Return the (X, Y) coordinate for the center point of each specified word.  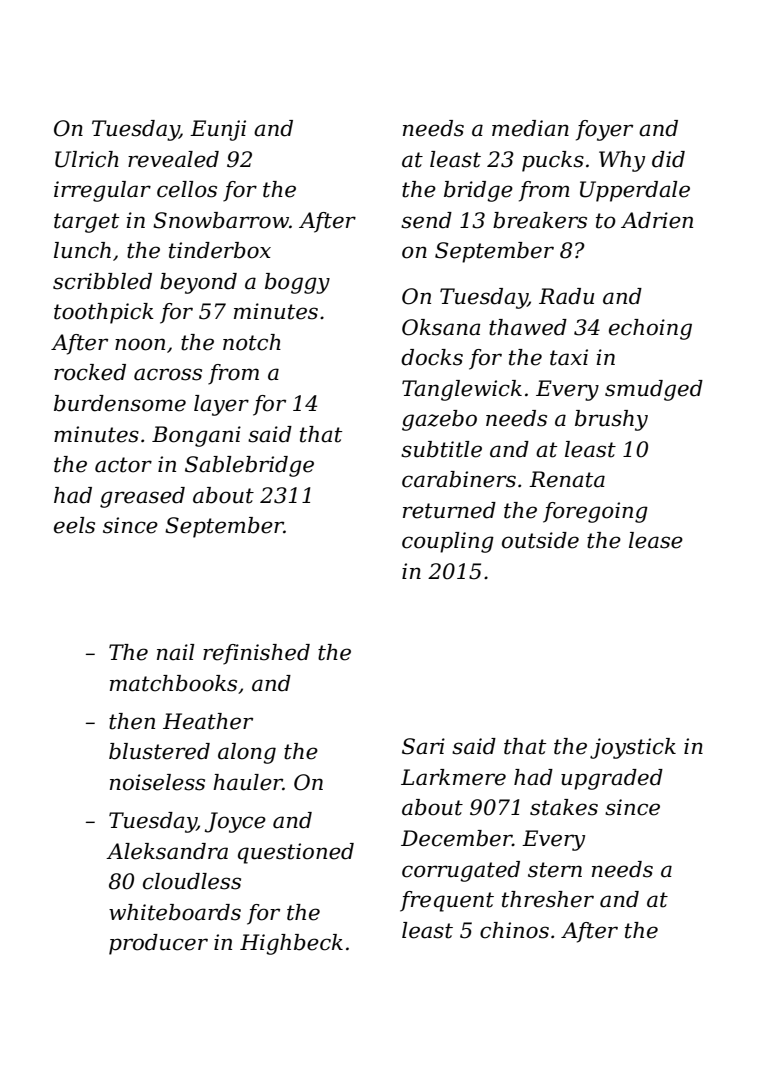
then (132, 721)
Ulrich (87, 159)
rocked (90, 372)
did (668, 159)
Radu (566, 296)
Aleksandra (167, 851)
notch (252, 342)
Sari (423, 746)
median (530, 128)
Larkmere (453, 777)
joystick (633, 748)
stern (555, 870)
